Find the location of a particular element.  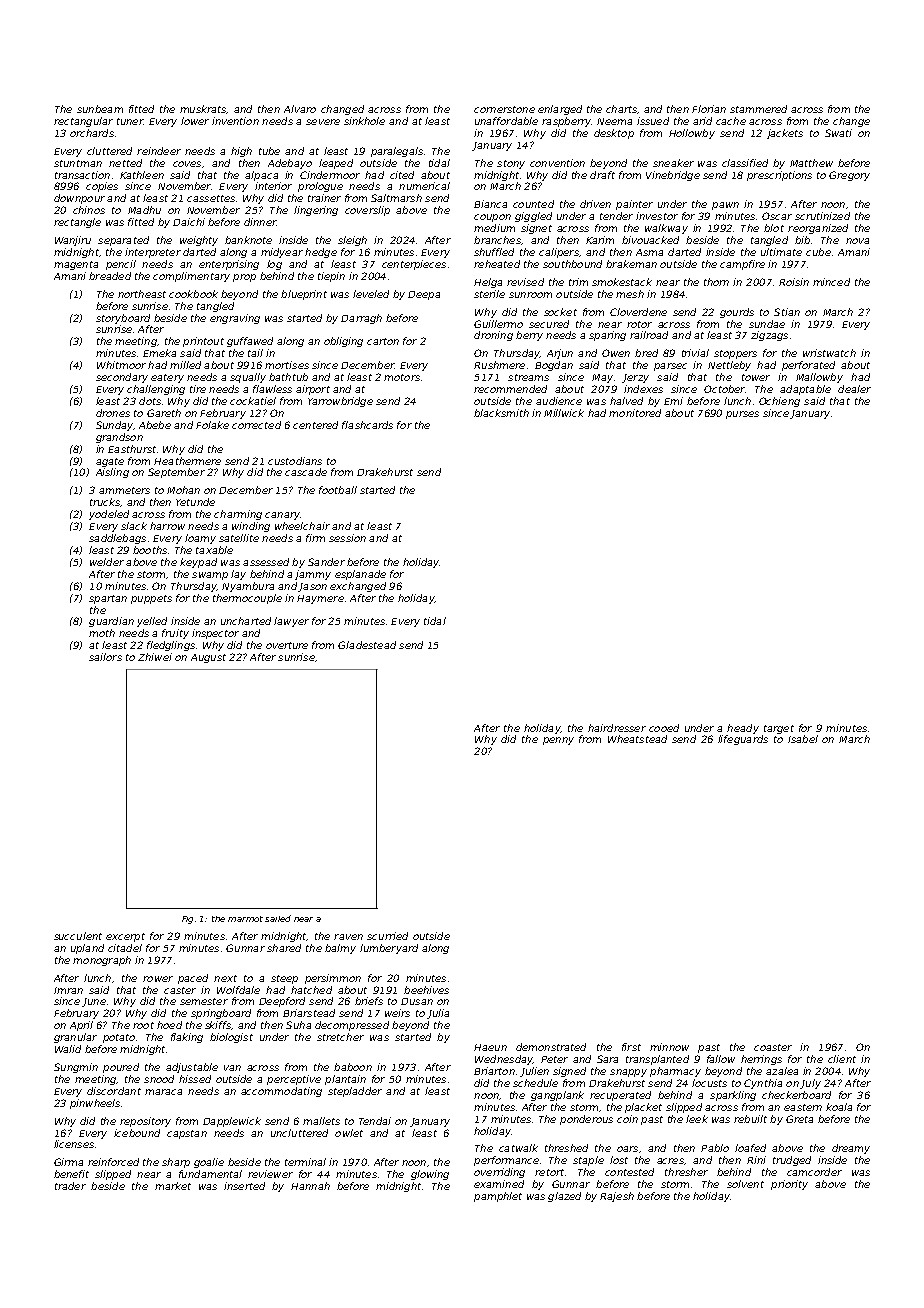

penny is located at coordinates (558, 741).
